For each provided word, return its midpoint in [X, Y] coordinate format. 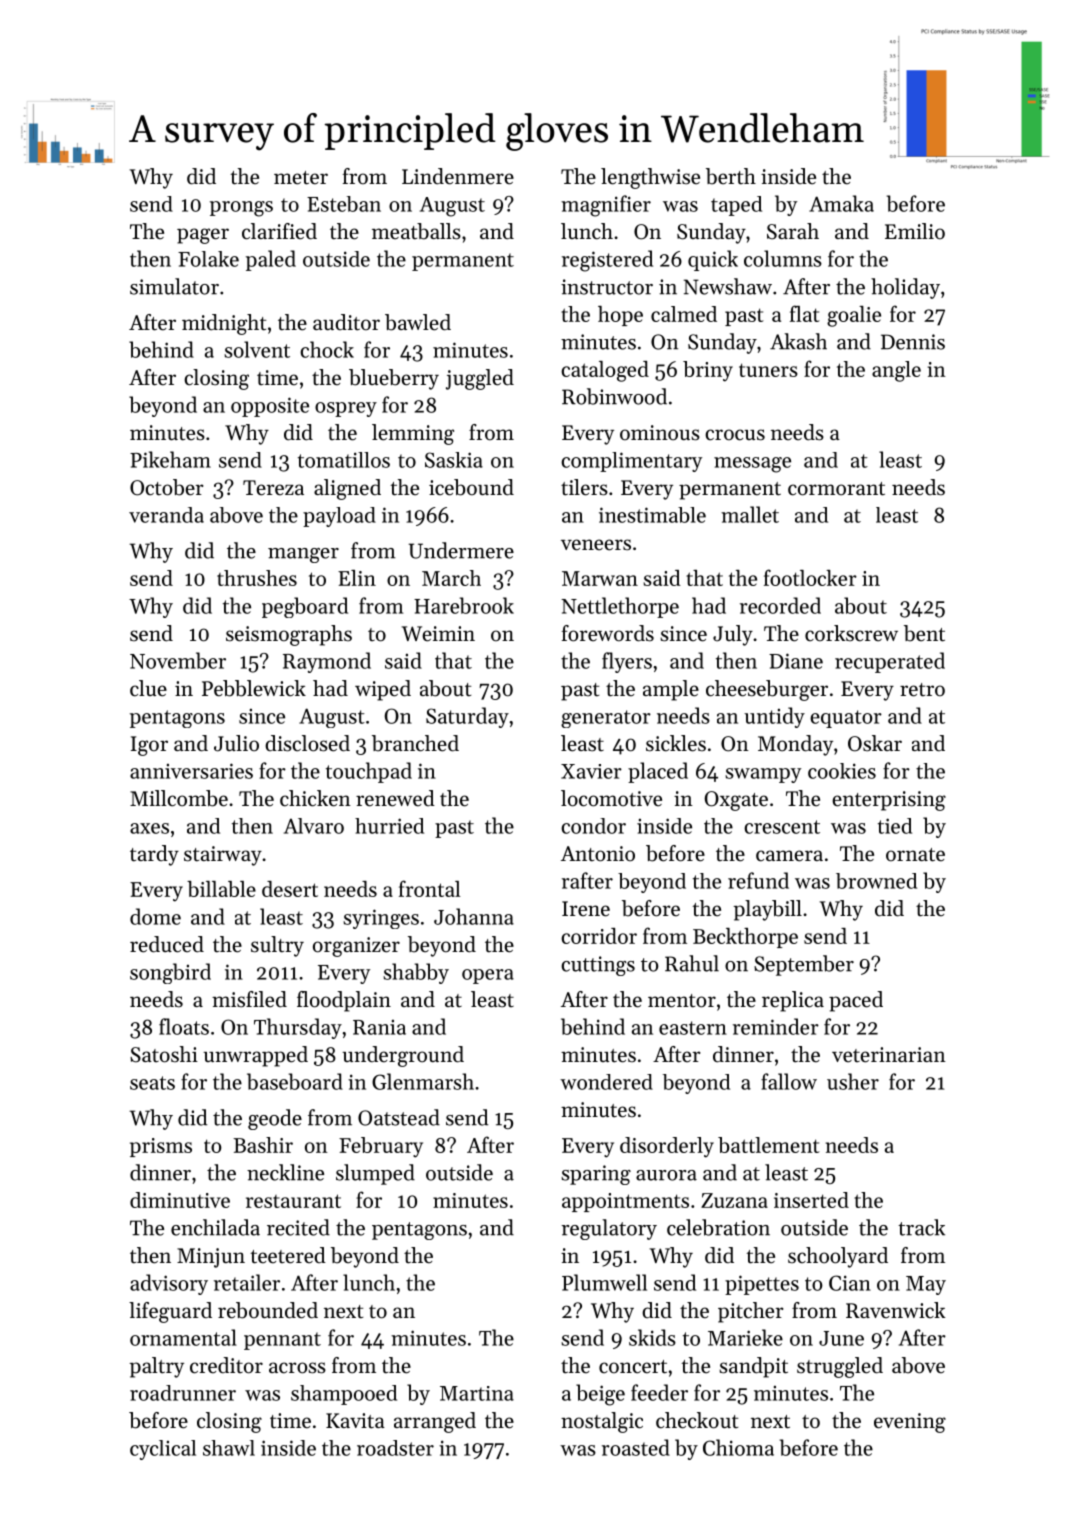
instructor [607, 287]
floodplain [344, 1001]
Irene [586, 909]
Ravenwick [895, 1310]
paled [271, 260]
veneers [596, 545]
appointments [625, 1202]
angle [896, 371]
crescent [782, 827]
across [297, 1368]
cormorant [836, 489]
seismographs [289, 635]
